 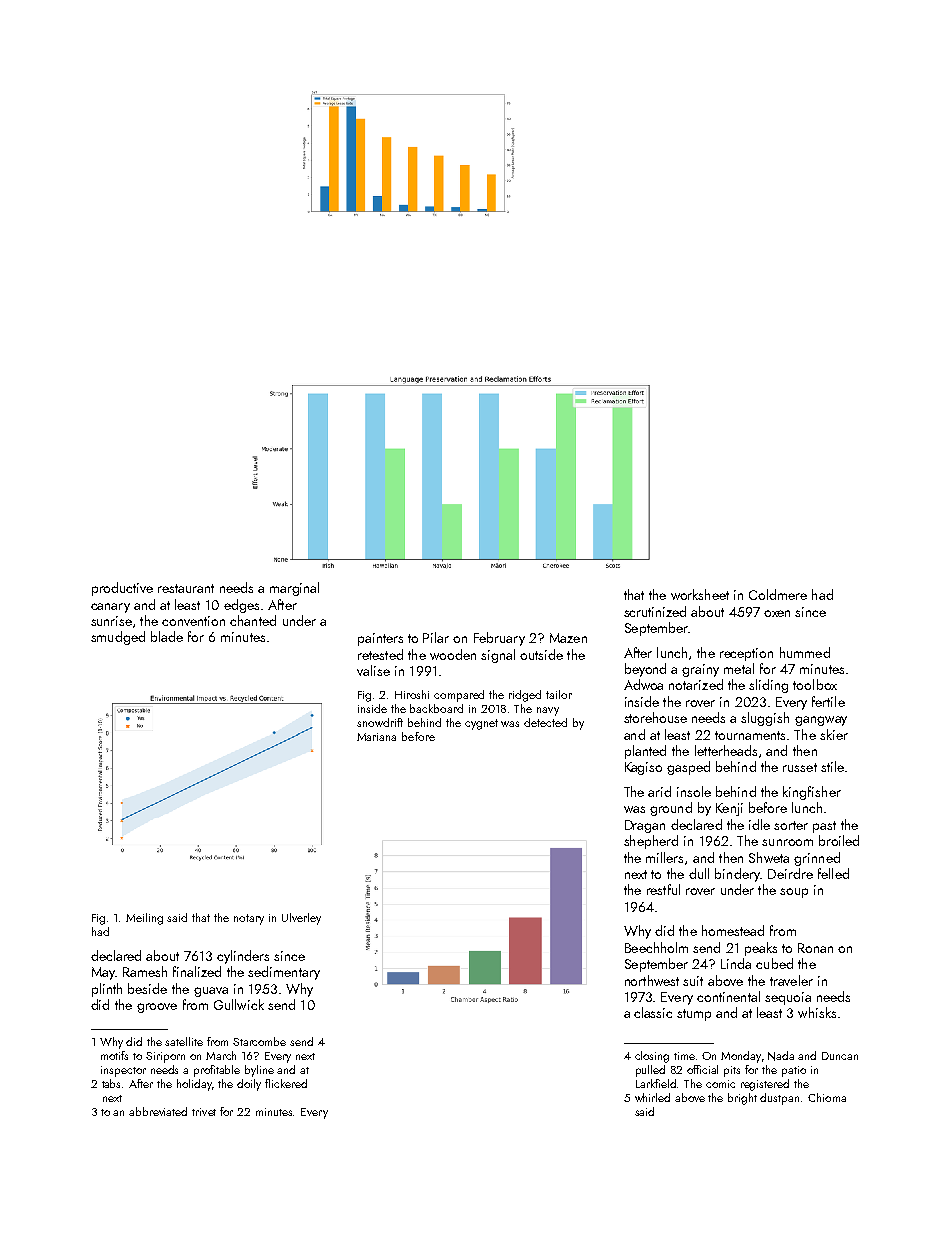 I want to click on restaurant, so click(x=186, y=588).
